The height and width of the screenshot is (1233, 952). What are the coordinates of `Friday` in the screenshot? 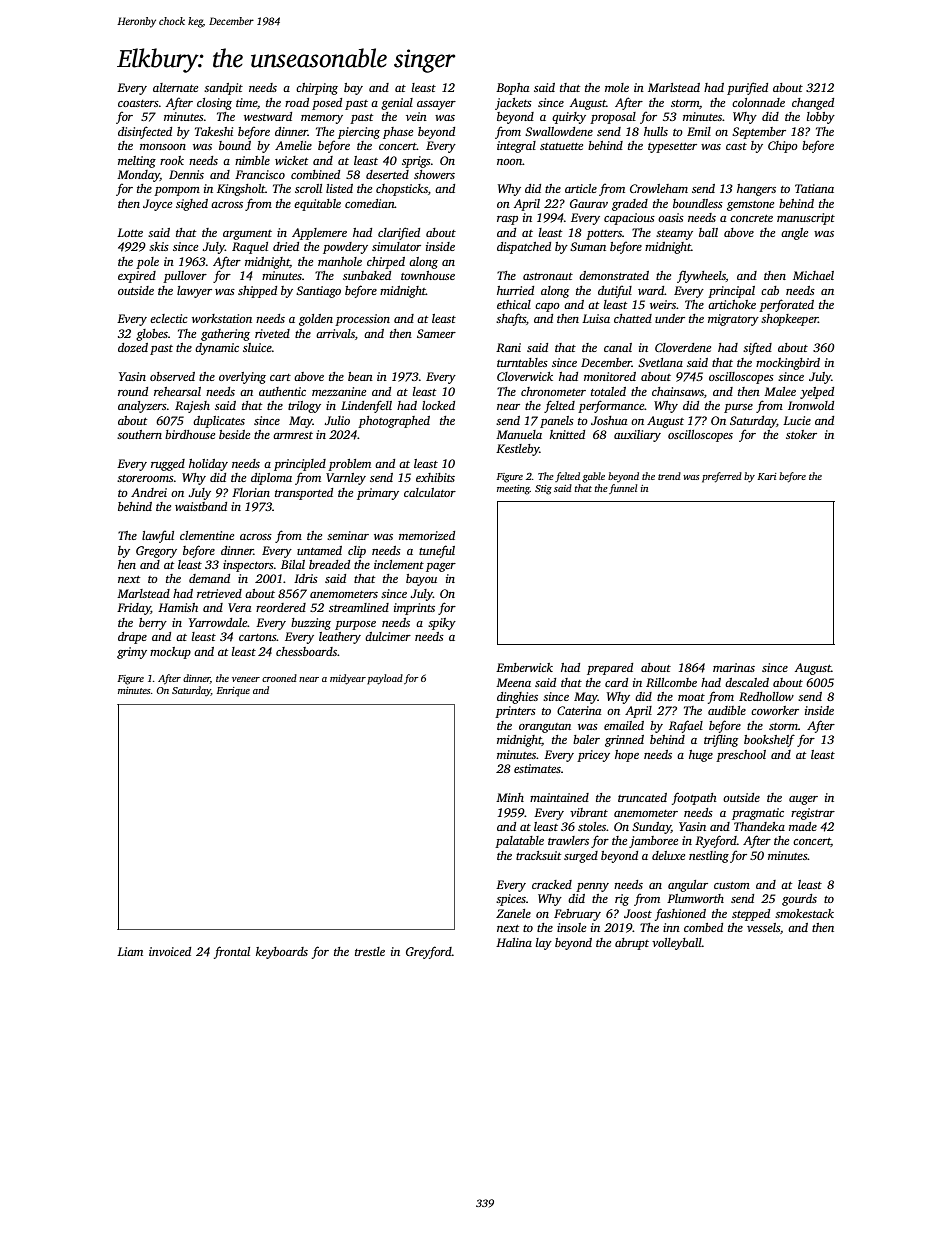 It's located at (134, 609).
